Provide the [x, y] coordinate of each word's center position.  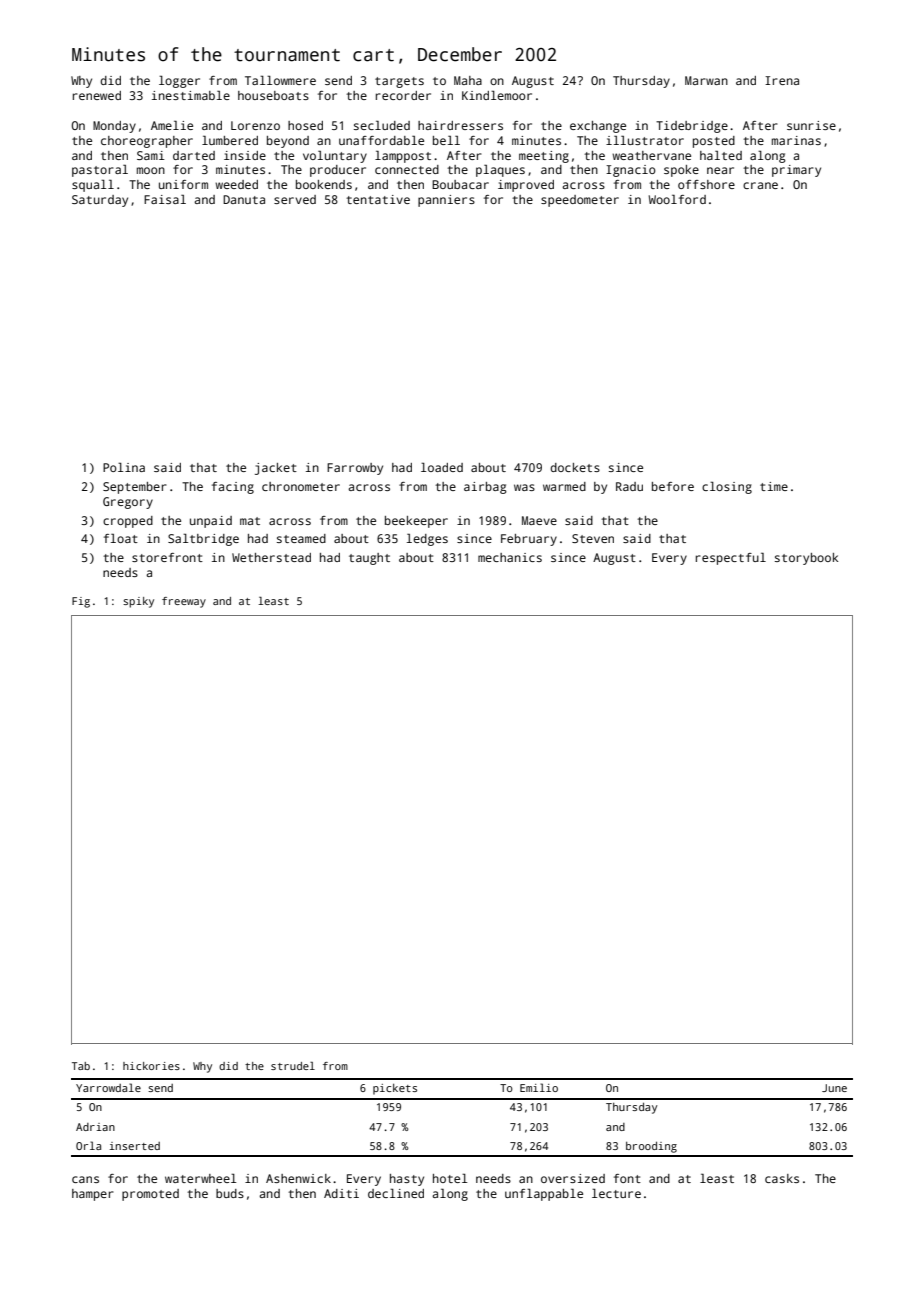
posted [714, 142]
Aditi [341, 1193]
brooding [651, 1147]
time [774, 486]
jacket [276, 469]
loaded [442, 467]
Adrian [95, 1127]
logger [179, 82]
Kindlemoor [497, 95]
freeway [184, 602]
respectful [731, 559]
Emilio [539, 1087]
